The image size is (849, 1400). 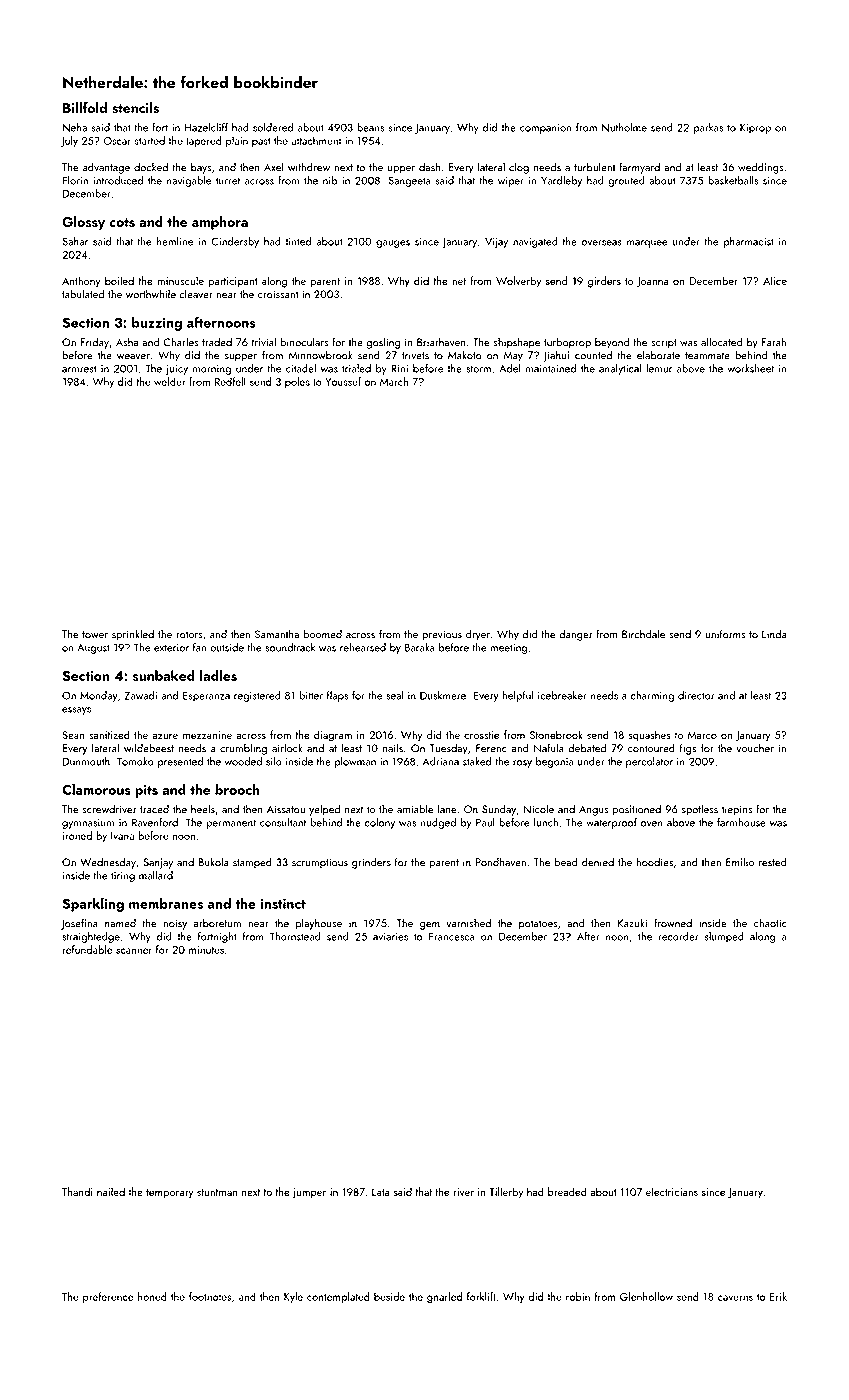 I want to click on clog, so click(x=519, y=168).
